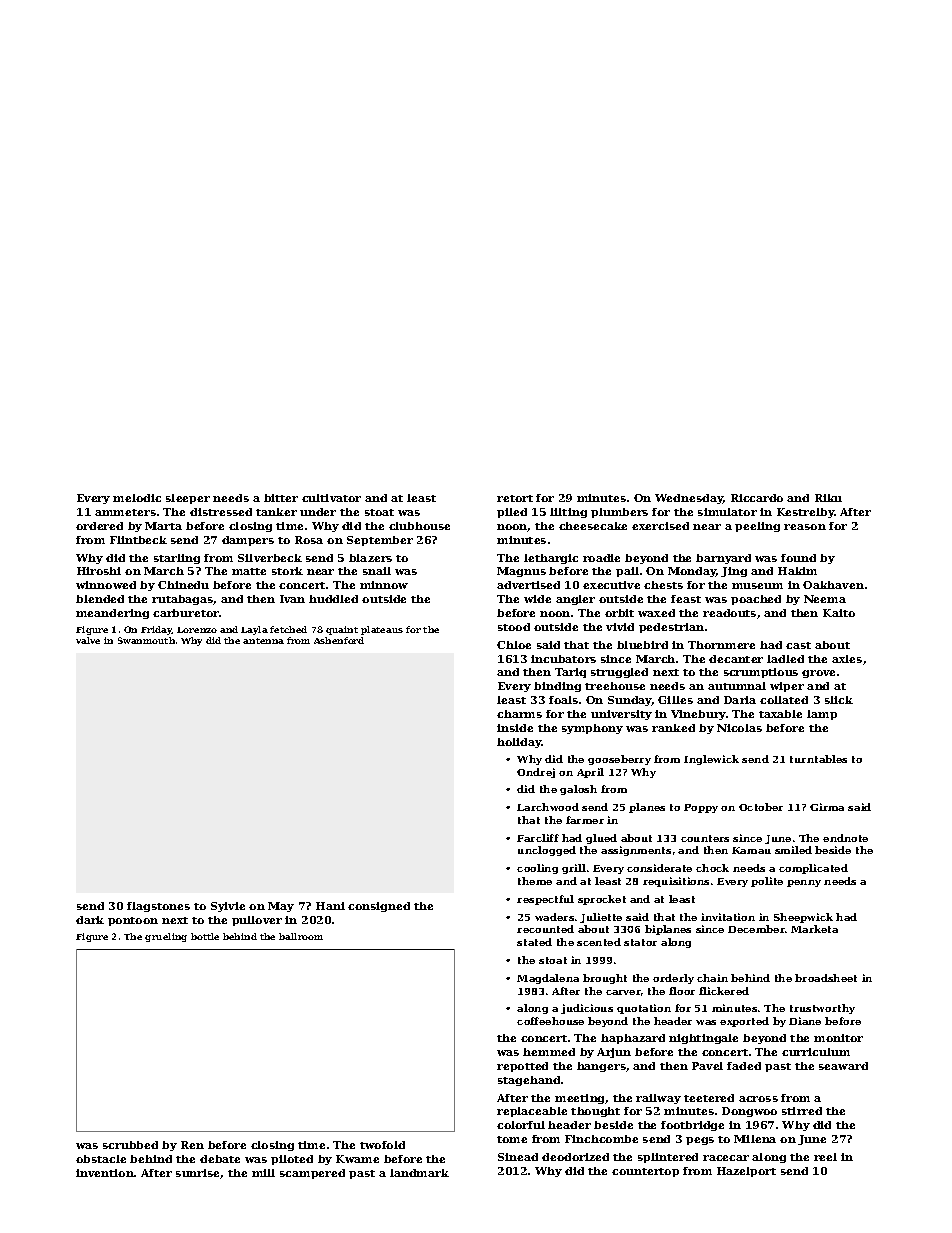 This page has height=1233, width=952. What do you see at coordinates (357, 1159) in the page?
I see `Kwame` at bounding box center [357, 1159].
